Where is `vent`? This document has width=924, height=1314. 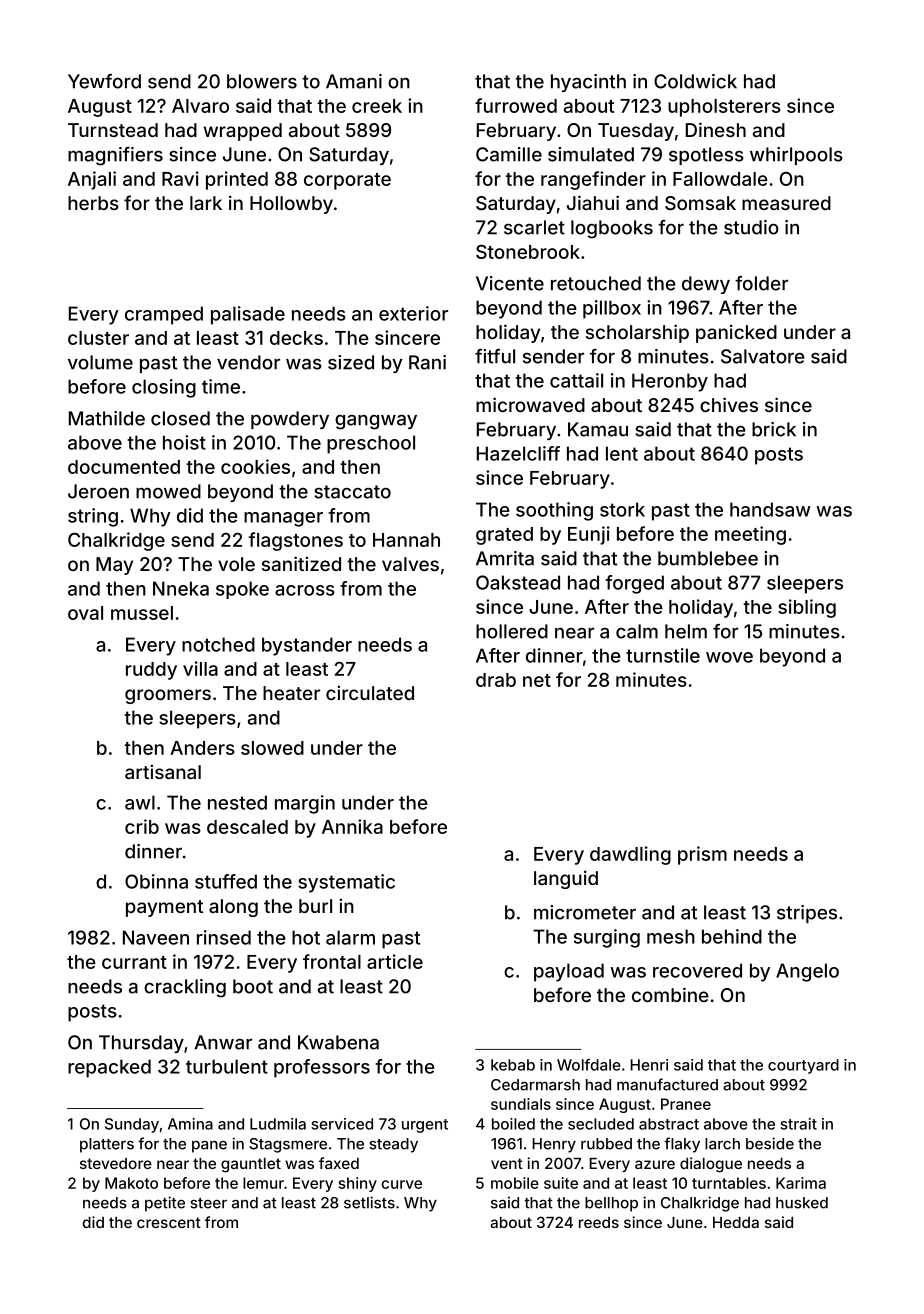
vent is located at coordinates (507, 1163).
